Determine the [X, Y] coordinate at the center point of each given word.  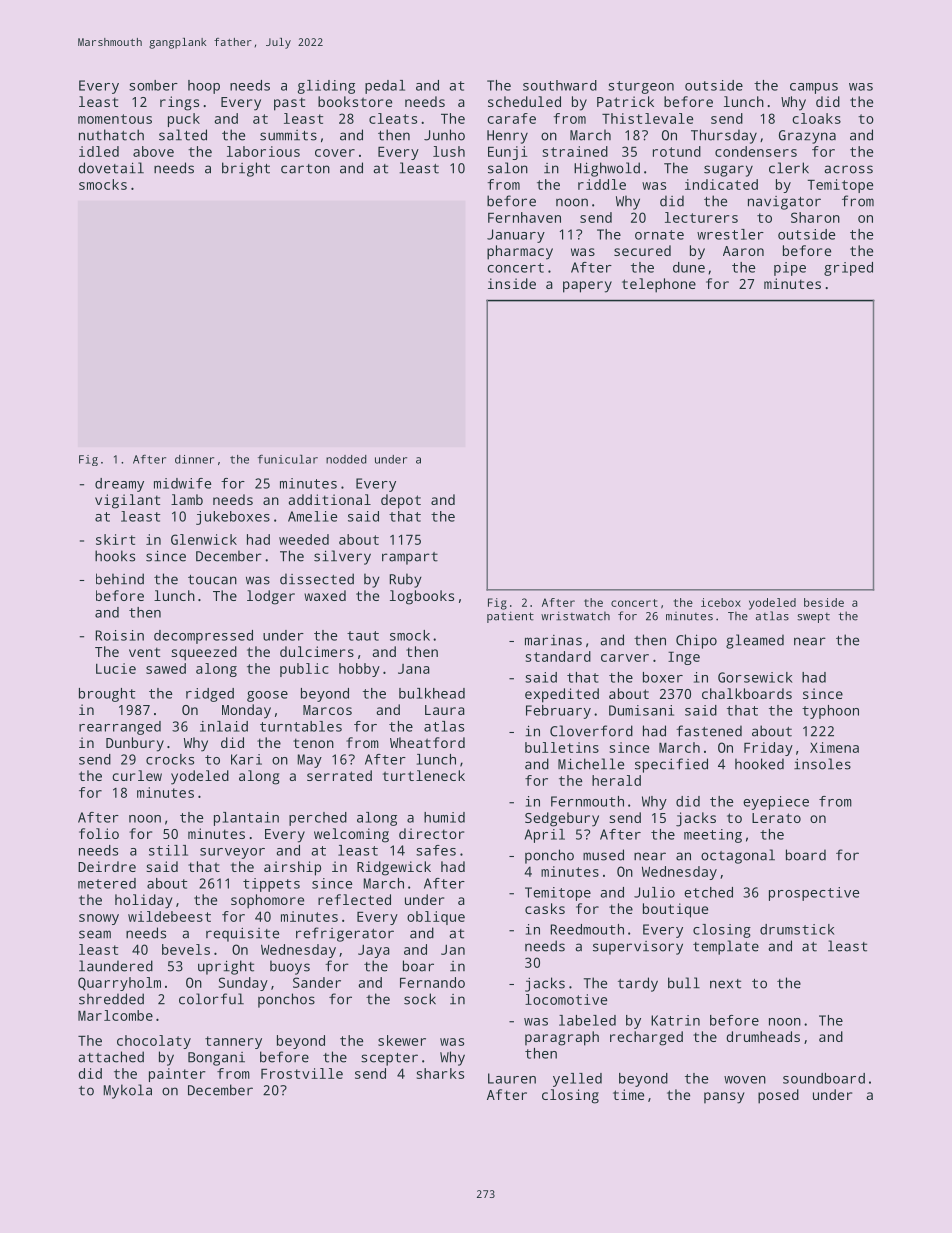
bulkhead [432, 693]
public [304, 670]
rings [179, 103]
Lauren [512, 1078]
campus [814, 88]
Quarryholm [119, 984]
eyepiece [776, 803]
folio [99, 833]
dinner [194, 459]
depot [401, 501]
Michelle [591, 764]
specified [671, 765]
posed [778, 1096]
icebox [721, 602]
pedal [385, 87]
